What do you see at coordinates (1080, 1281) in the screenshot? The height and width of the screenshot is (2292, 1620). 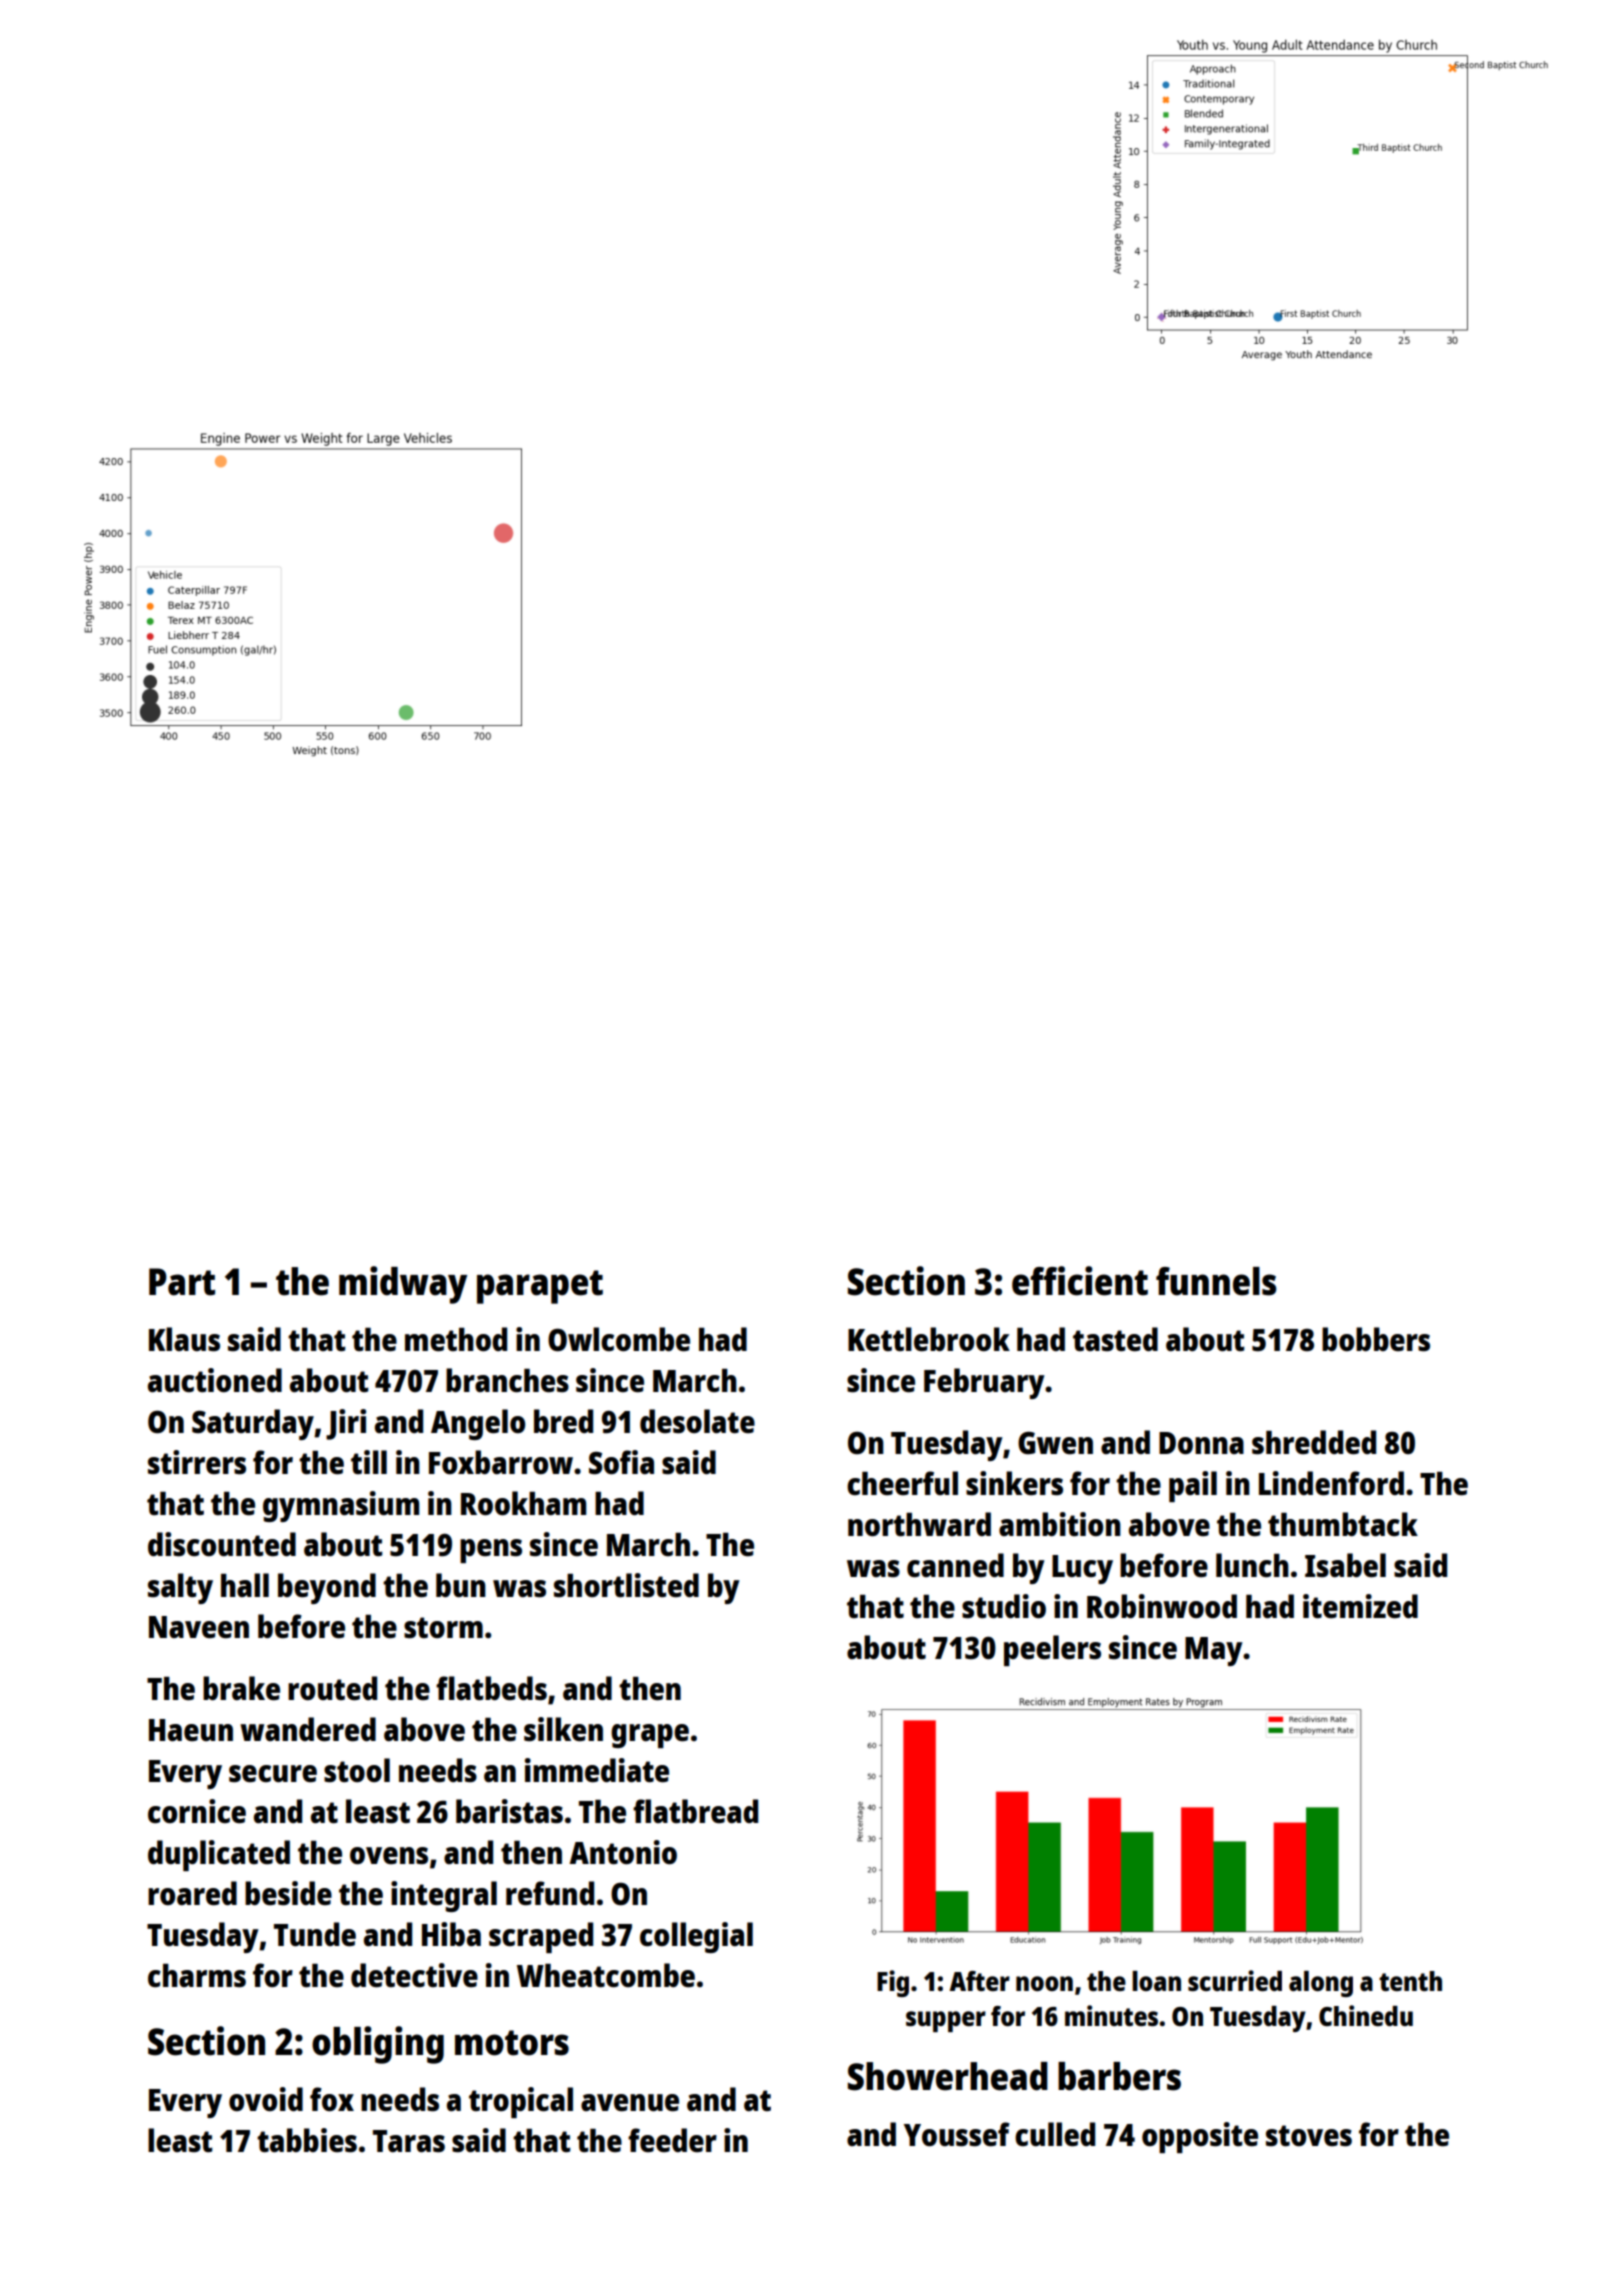 I see `efficient` at bounding box center [1080, 1281].
